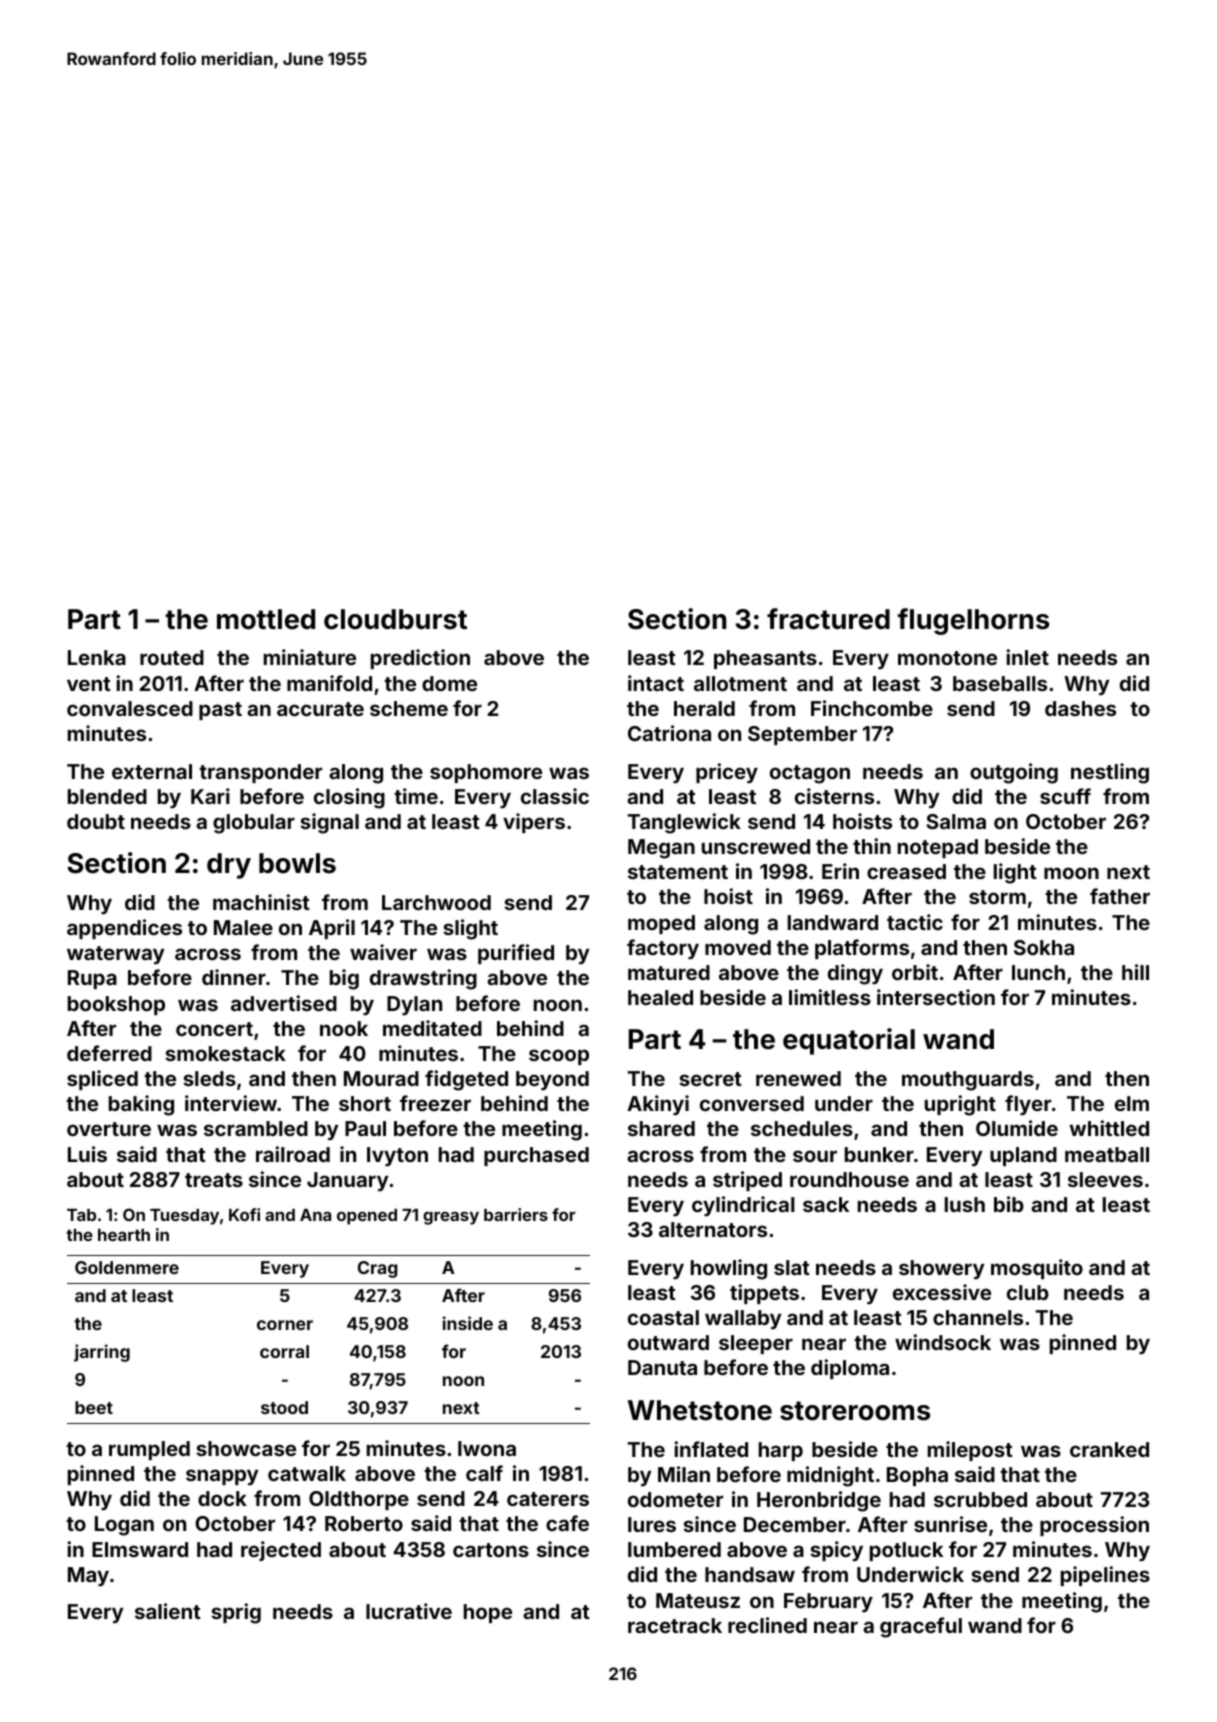  I want to click on whittled, so click(1109, 1128).
